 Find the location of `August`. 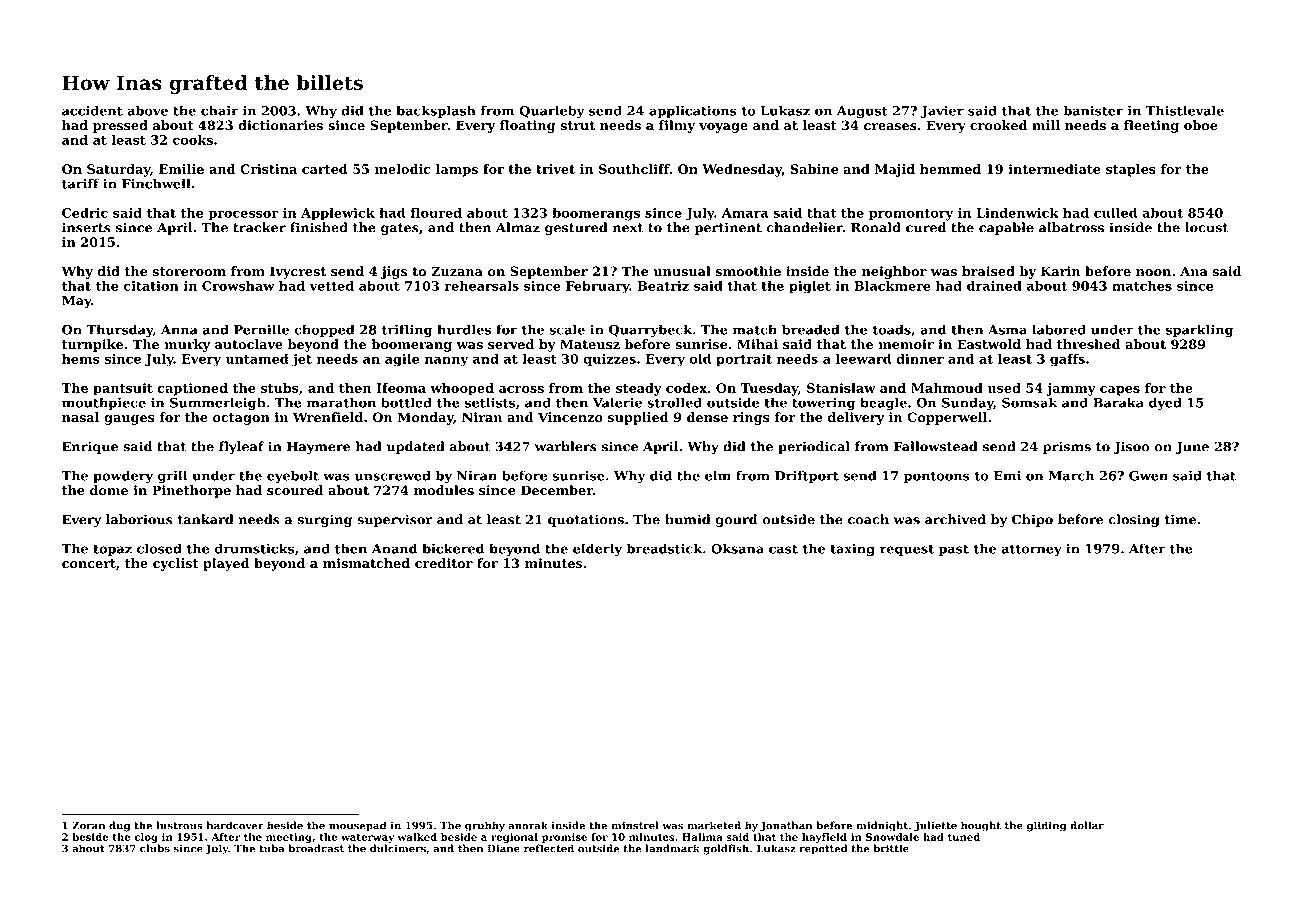

August is located at coordinates (862, 112).
